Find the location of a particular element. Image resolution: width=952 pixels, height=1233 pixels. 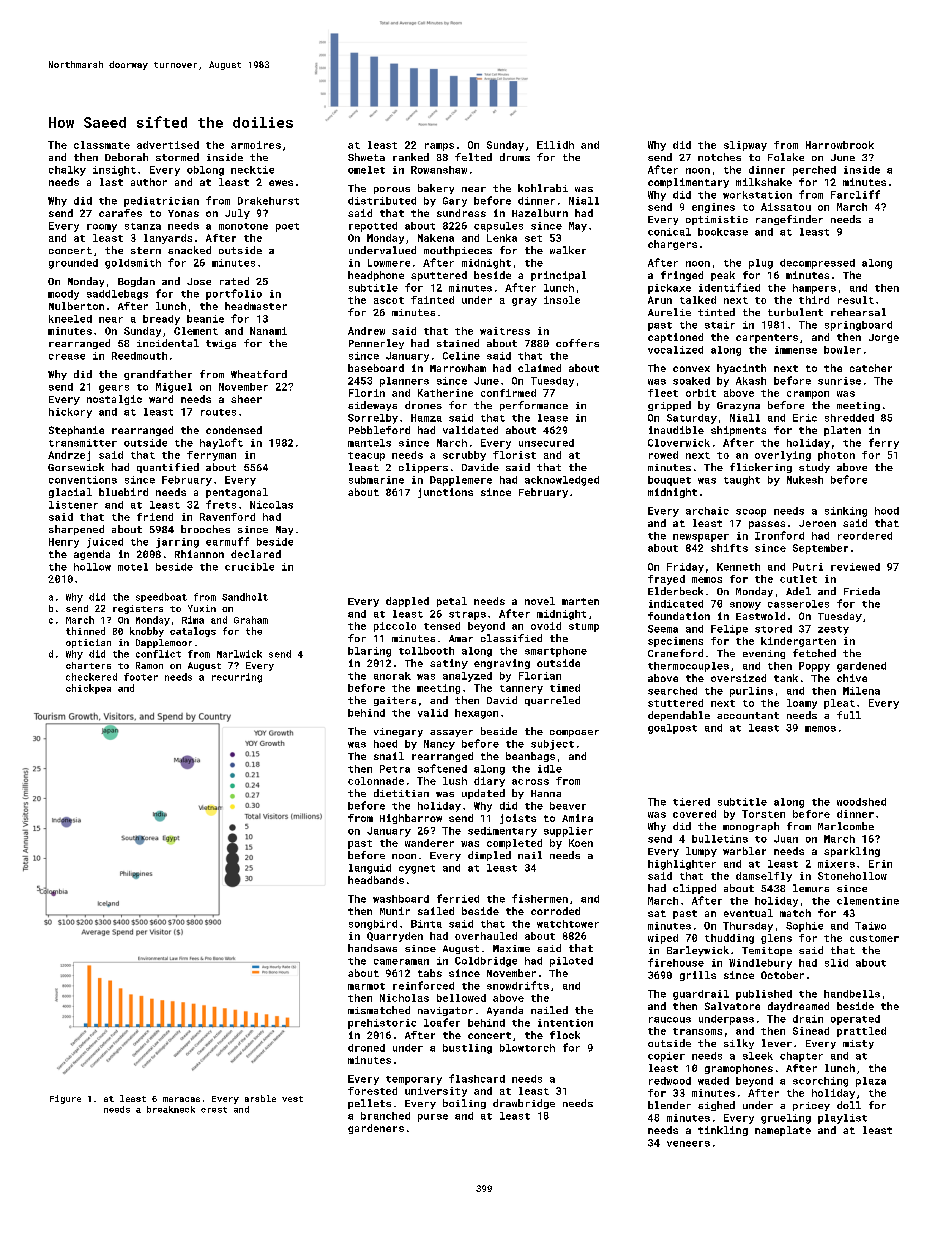

submarine is located at coordinates (376, 480).
